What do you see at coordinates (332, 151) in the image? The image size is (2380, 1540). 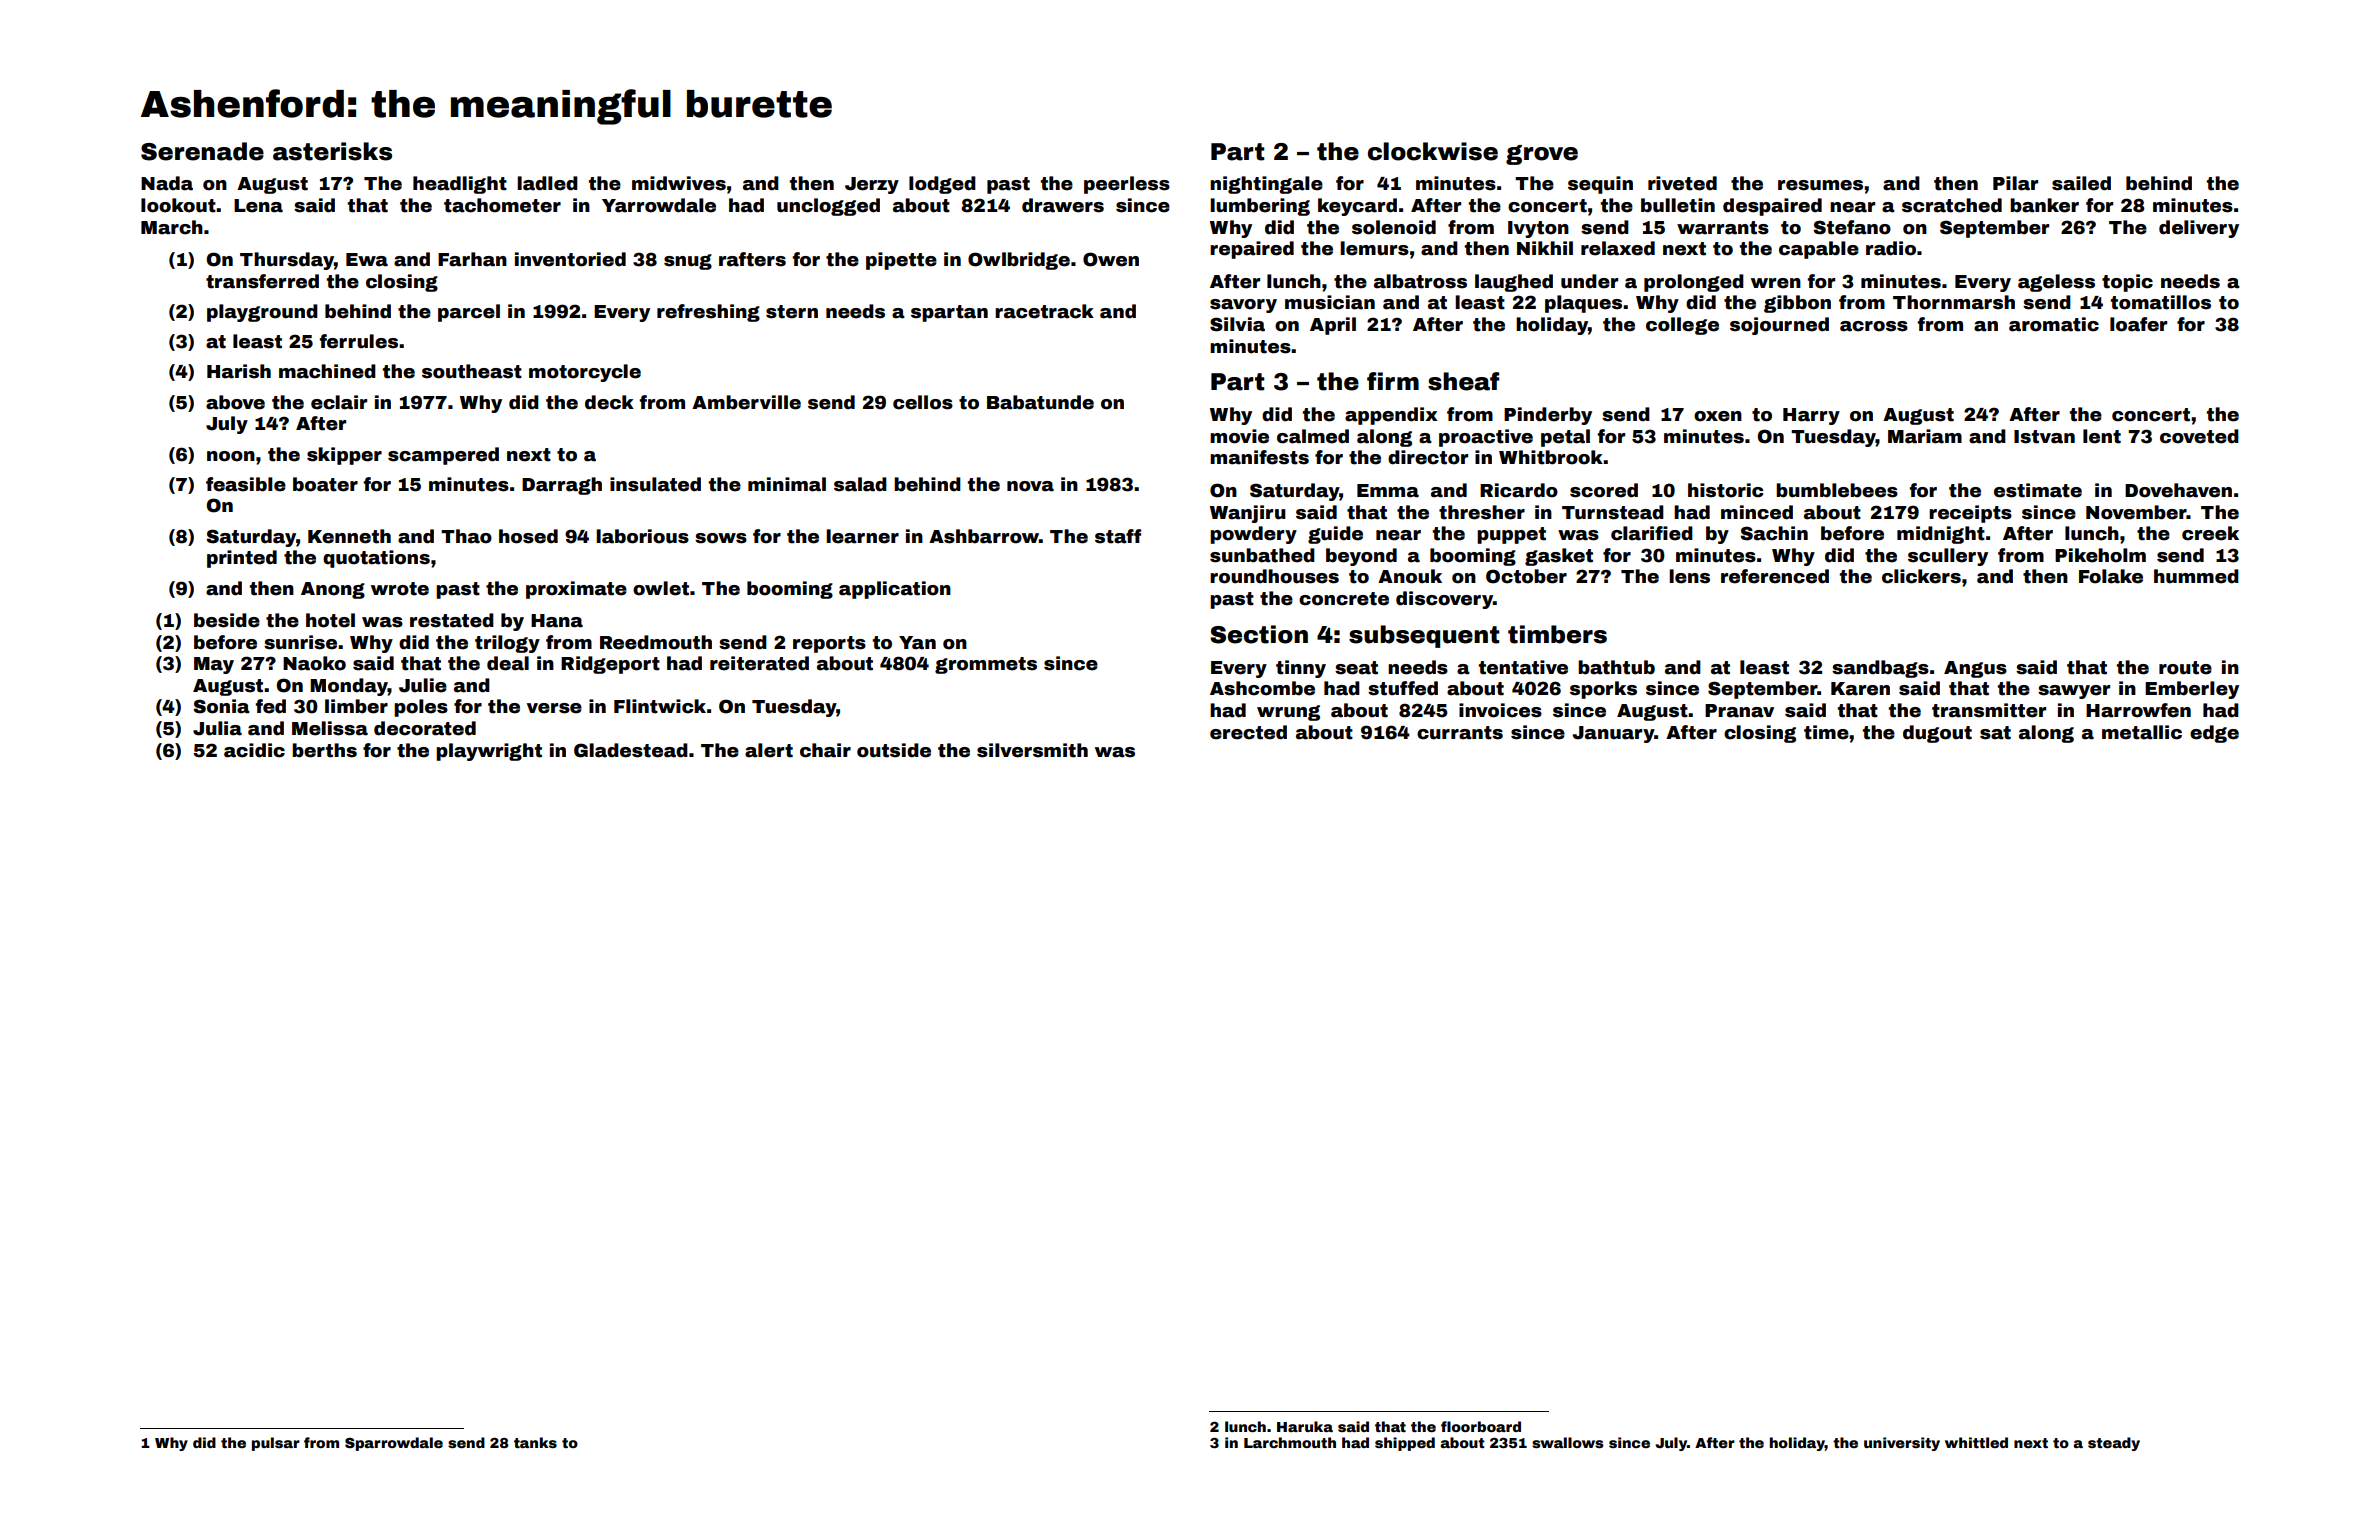 I see `asterisks` at bounding box center [332, 151].
